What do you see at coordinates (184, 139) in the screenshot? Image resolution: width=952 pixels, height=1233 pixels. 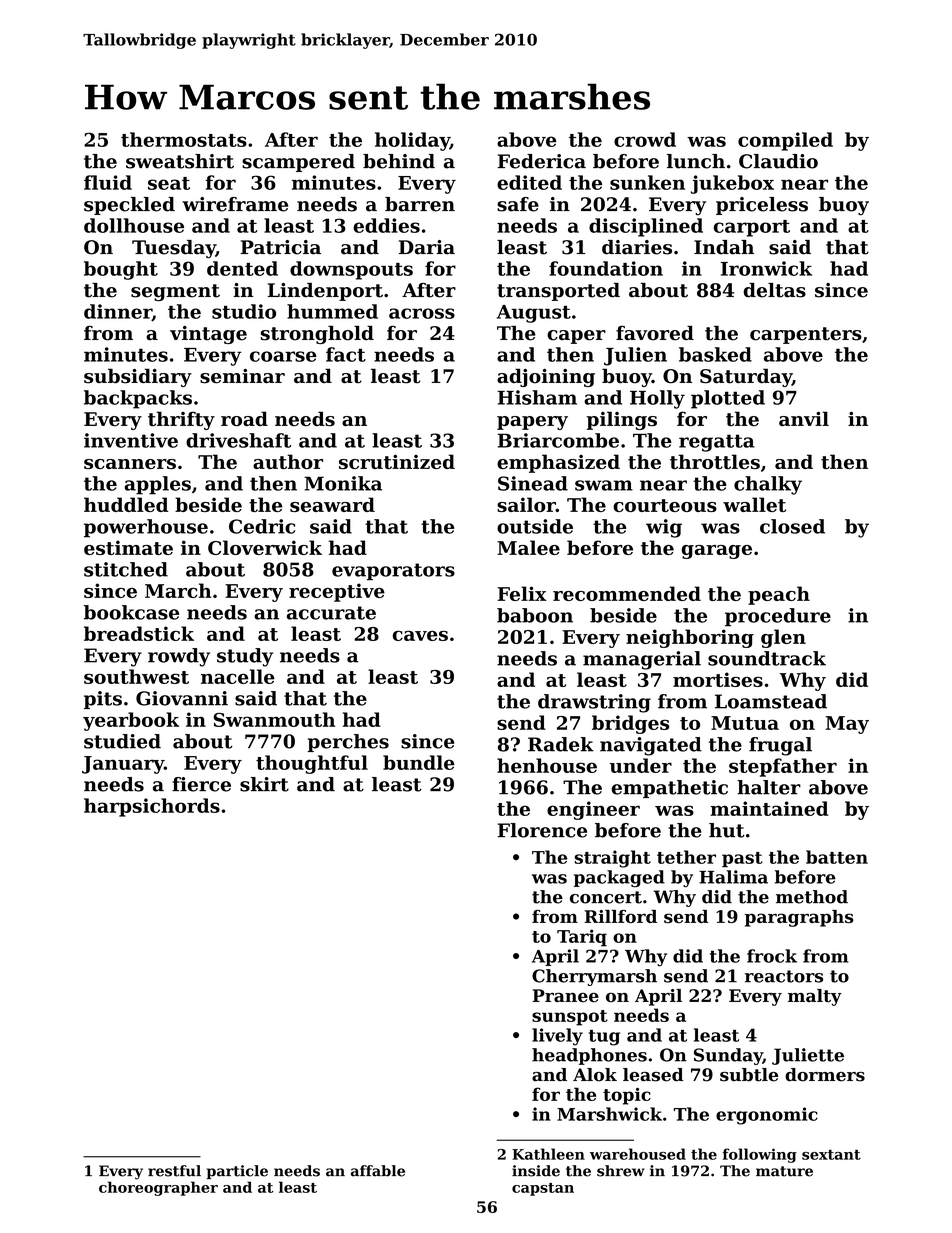 I see `thermostats` at bounding box center [184, 139].
